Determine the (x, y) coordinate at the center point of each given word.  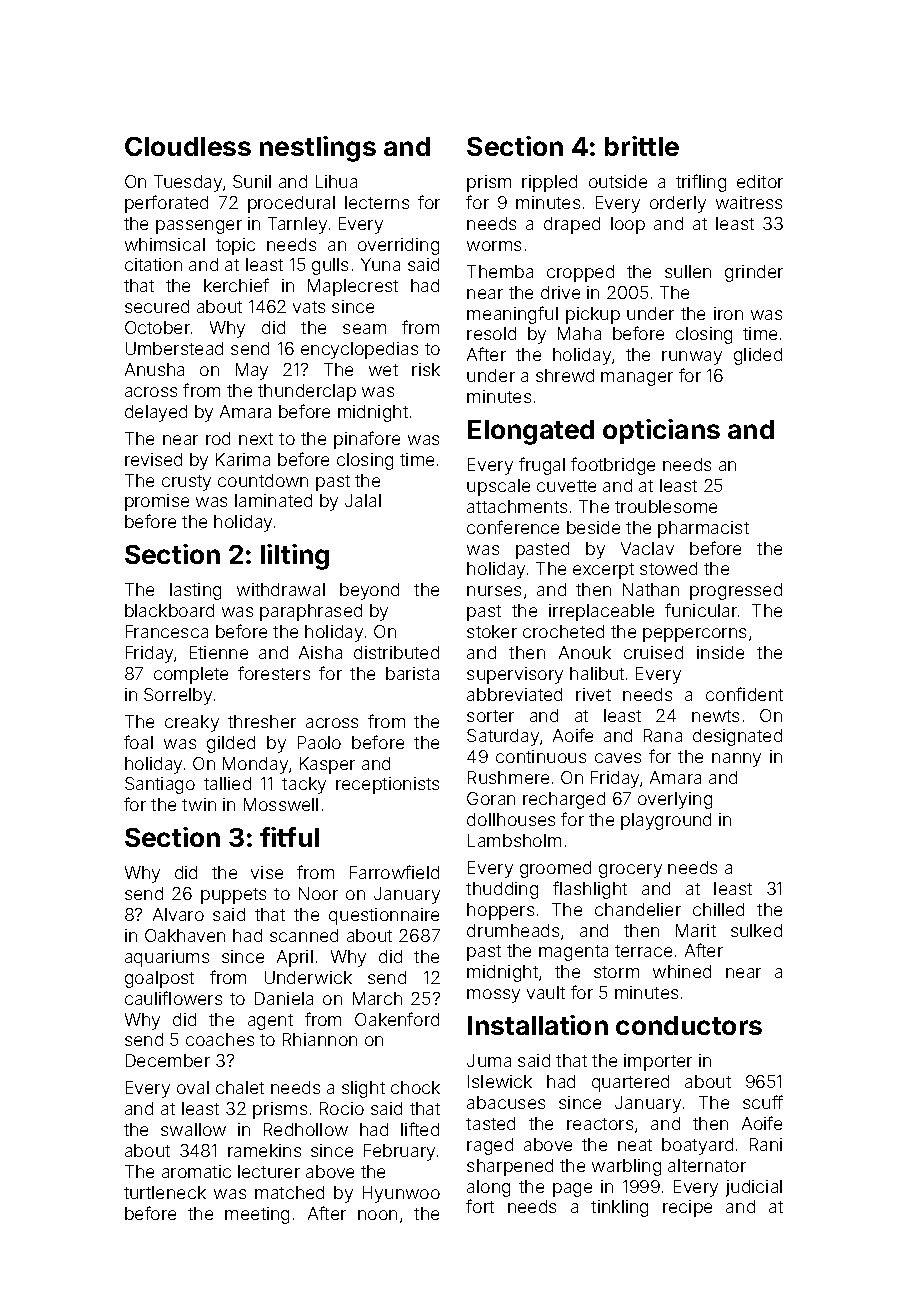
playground (666, 821)
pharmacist (703, 529)
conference (513, 527)
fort (480, 1206)
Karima (243, 459)
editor (760, 181)
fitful (289, 837)
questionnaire (384, 916)
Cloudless (188, 146)
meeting (257, 1215)
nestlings (318, 149)
